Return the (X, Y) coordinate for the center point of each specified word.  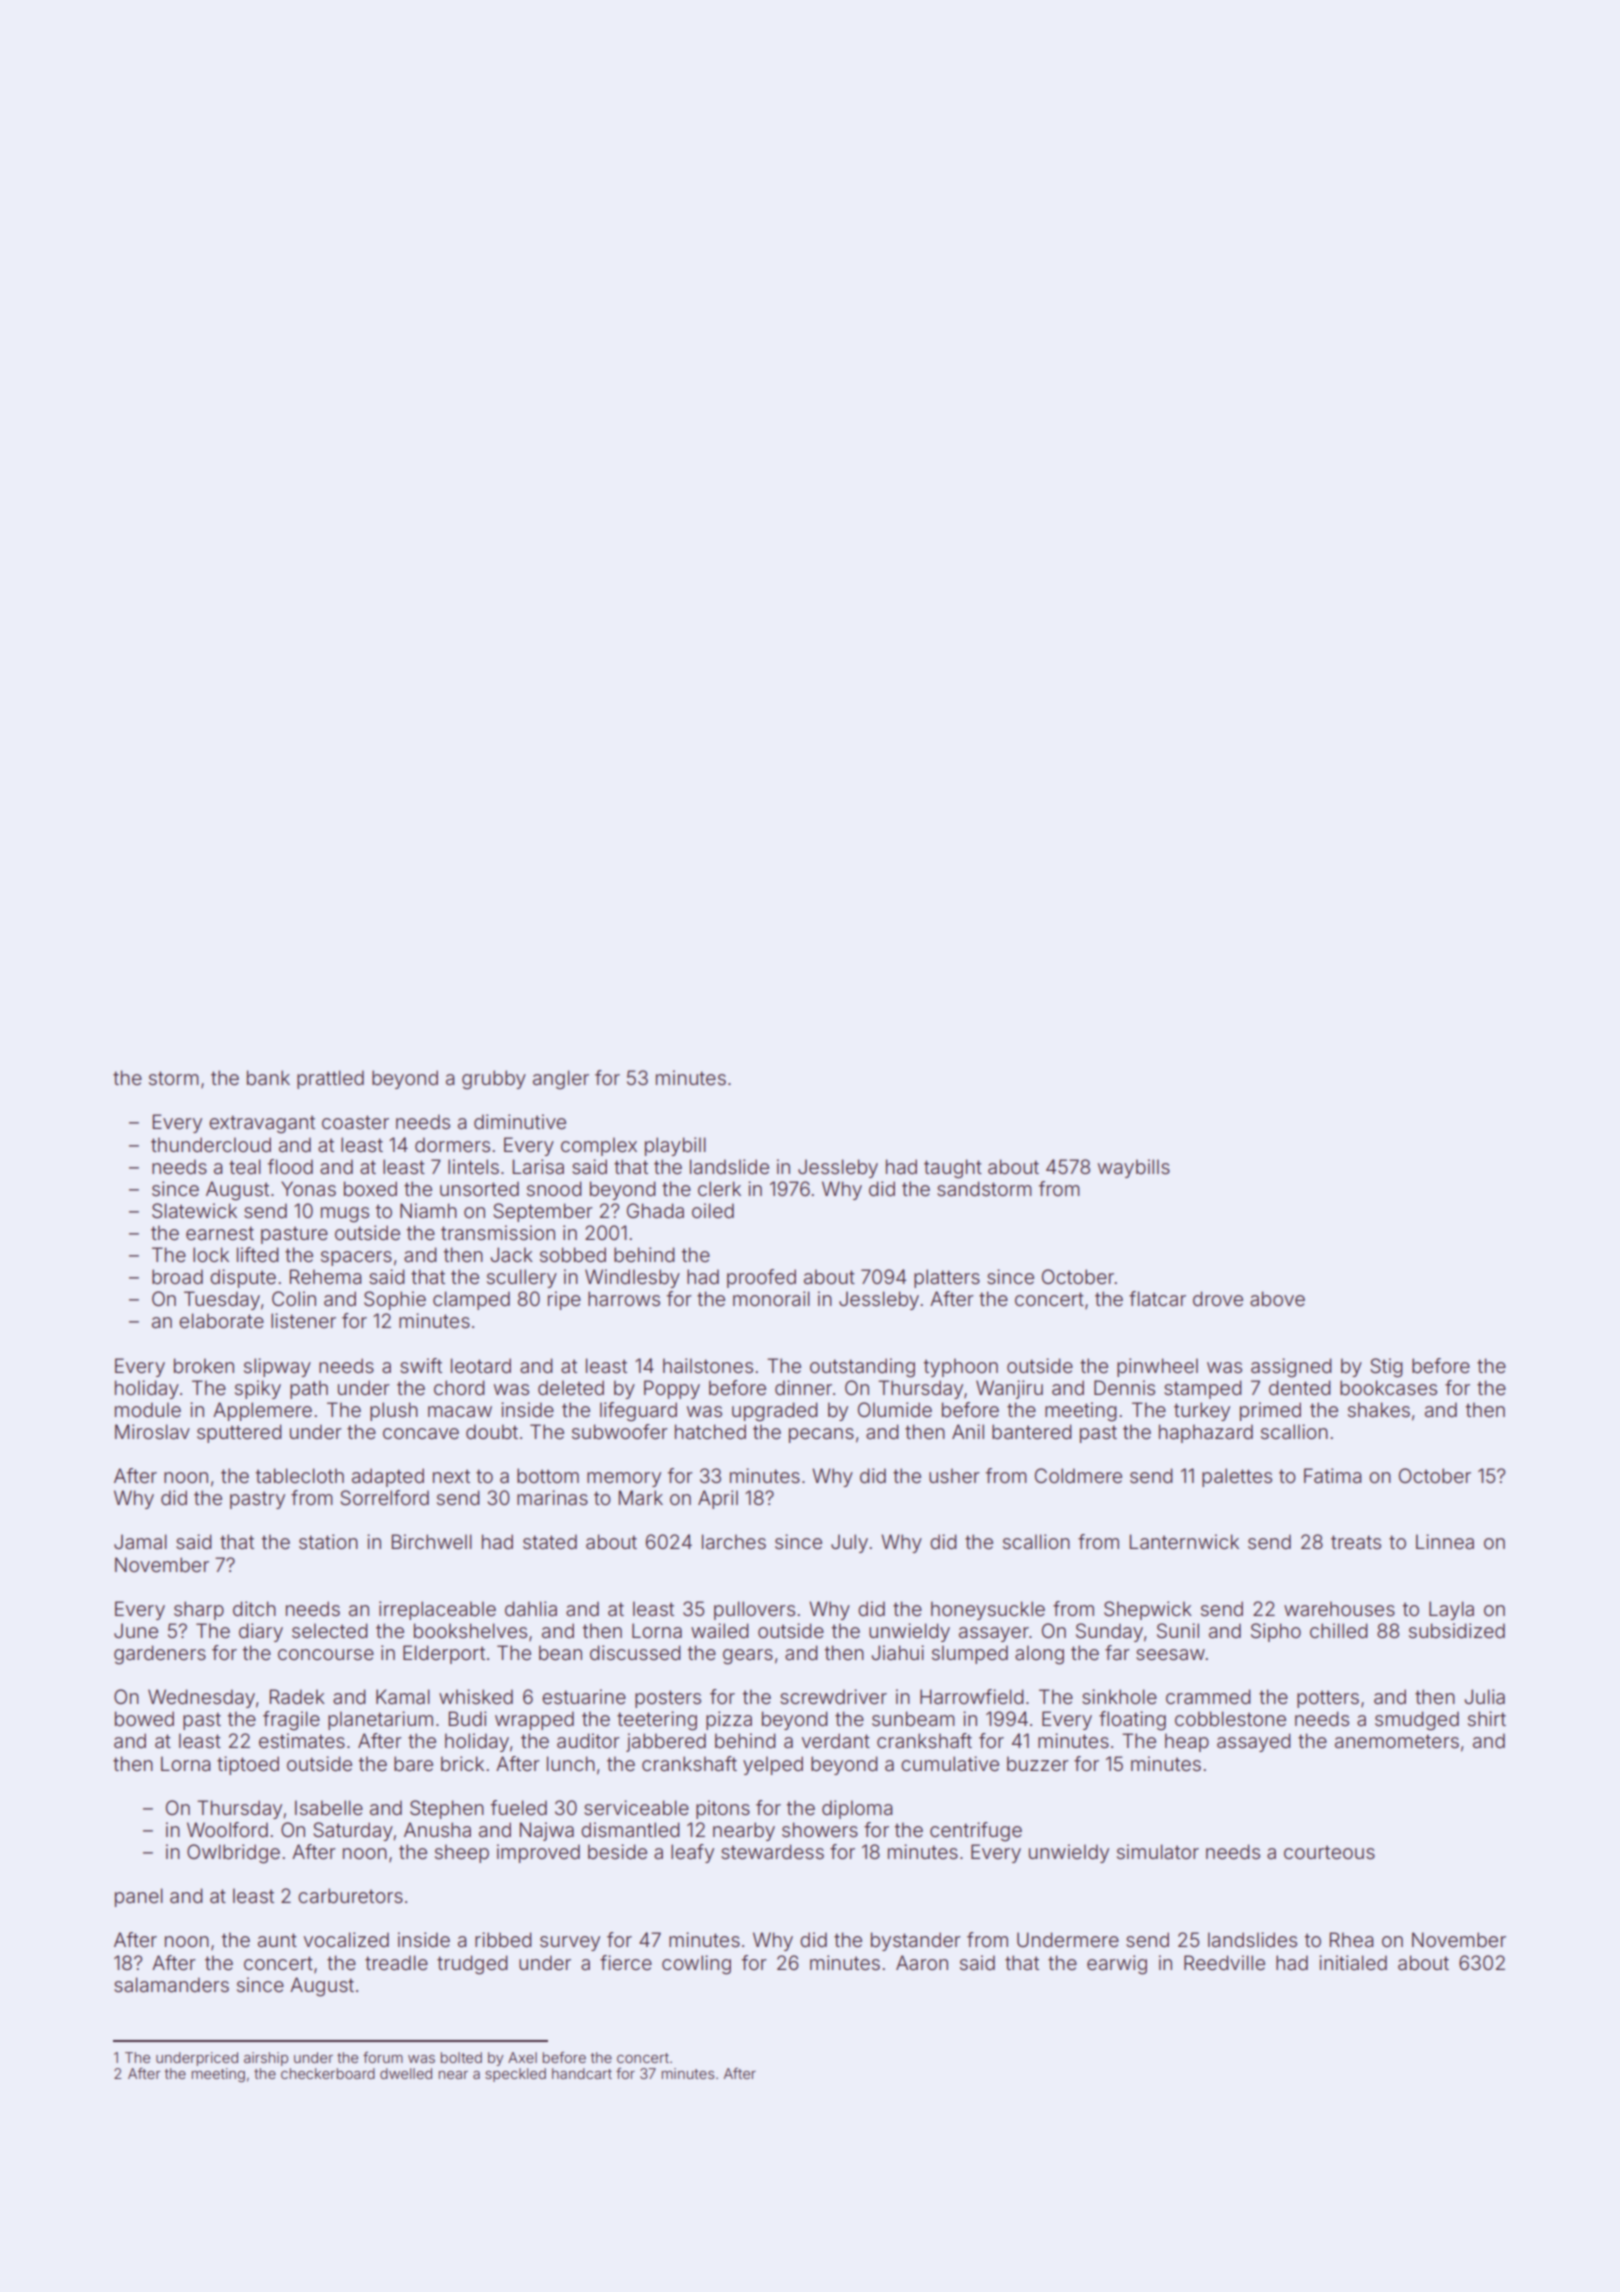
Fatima (1333, 1475)
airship (266, 2059)
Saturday (353, 1831)
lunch (571, 1763)
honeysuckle (988, 1610)
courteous (1329, 1852)
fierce (626, 1962)
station (328, 1541)
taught (953, 1169)
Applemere (262, 1411)
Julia (1484, 1696)
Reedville (1224, 1962)
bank (268, 1077)
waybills (1134, 1168)
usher (954, 1475)
